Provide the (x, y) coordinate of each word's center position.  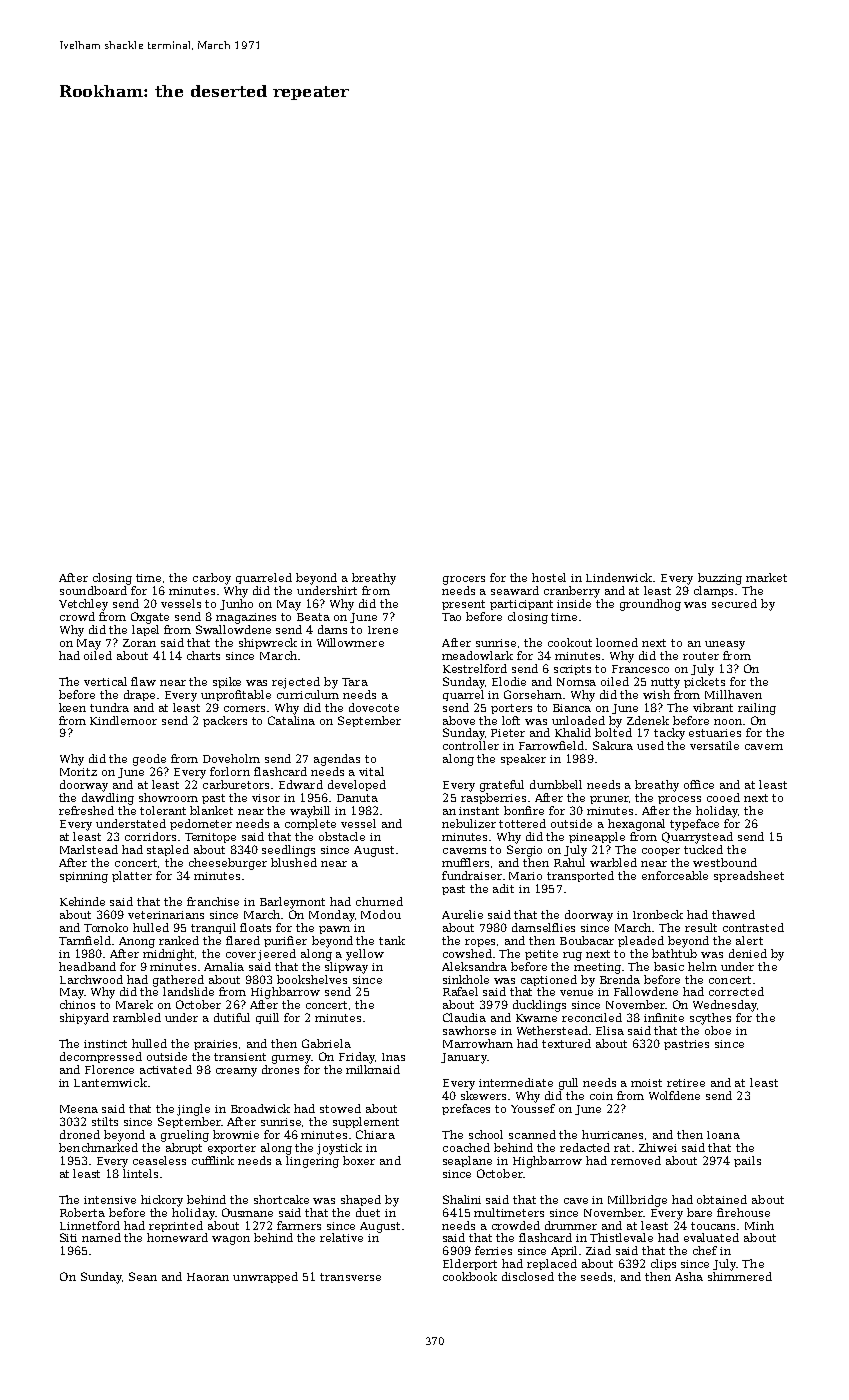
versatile (714, 745)
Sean (143, 1276)
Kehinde (82, 901)
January (464, 1058)
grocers (464, 580)
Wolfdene (674, 1095)
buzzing (720, 579)
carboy (212, 579)
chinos (77, 1004)
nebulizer (469, 823)
